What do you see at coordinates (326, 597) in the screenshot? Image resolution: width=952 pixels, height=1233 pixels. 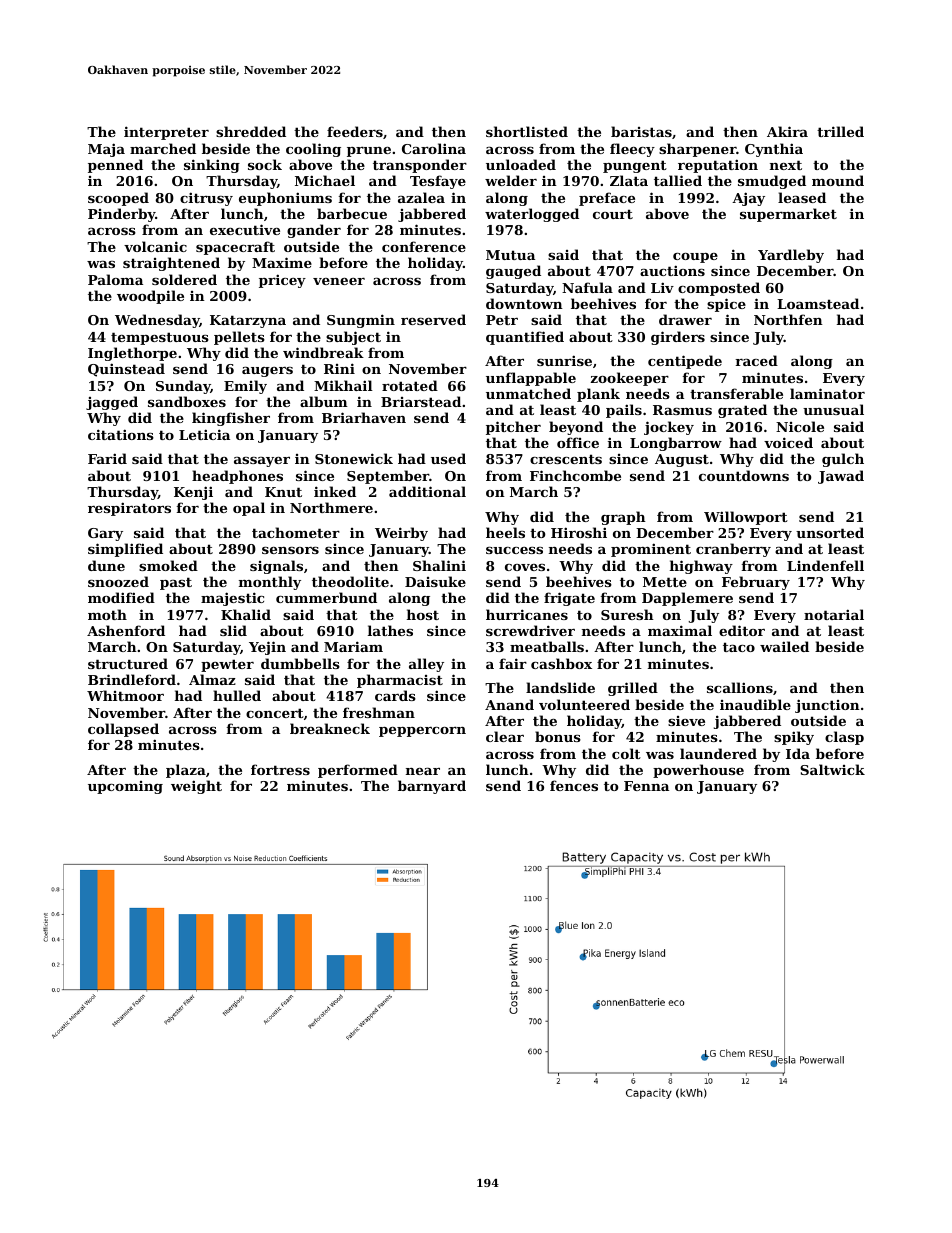 I see `cummerbund` at bounding box center [326, 597].
